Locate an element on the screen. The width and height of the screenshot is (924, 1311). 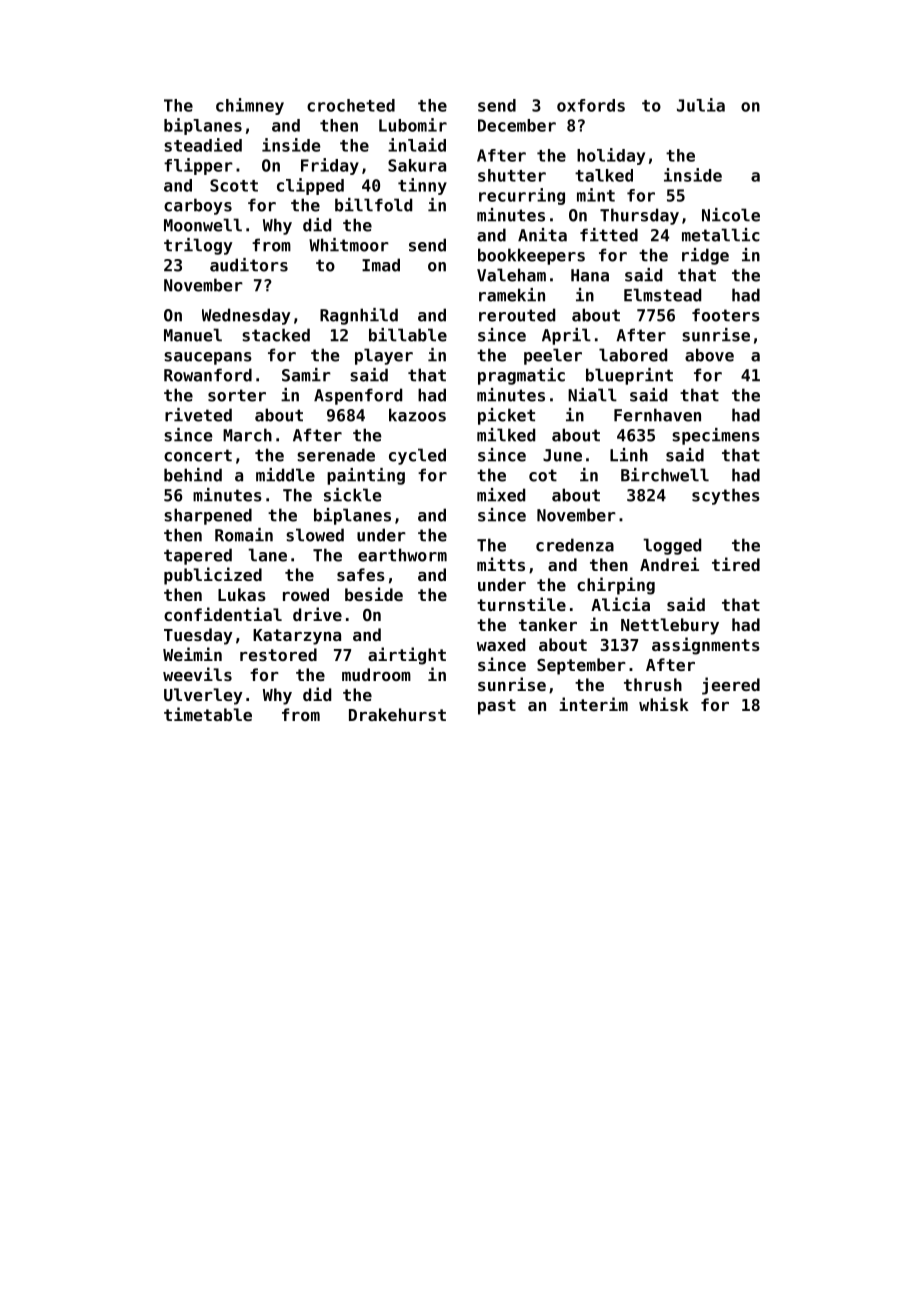
bookkeepers is located at coordinates (531, 256).
